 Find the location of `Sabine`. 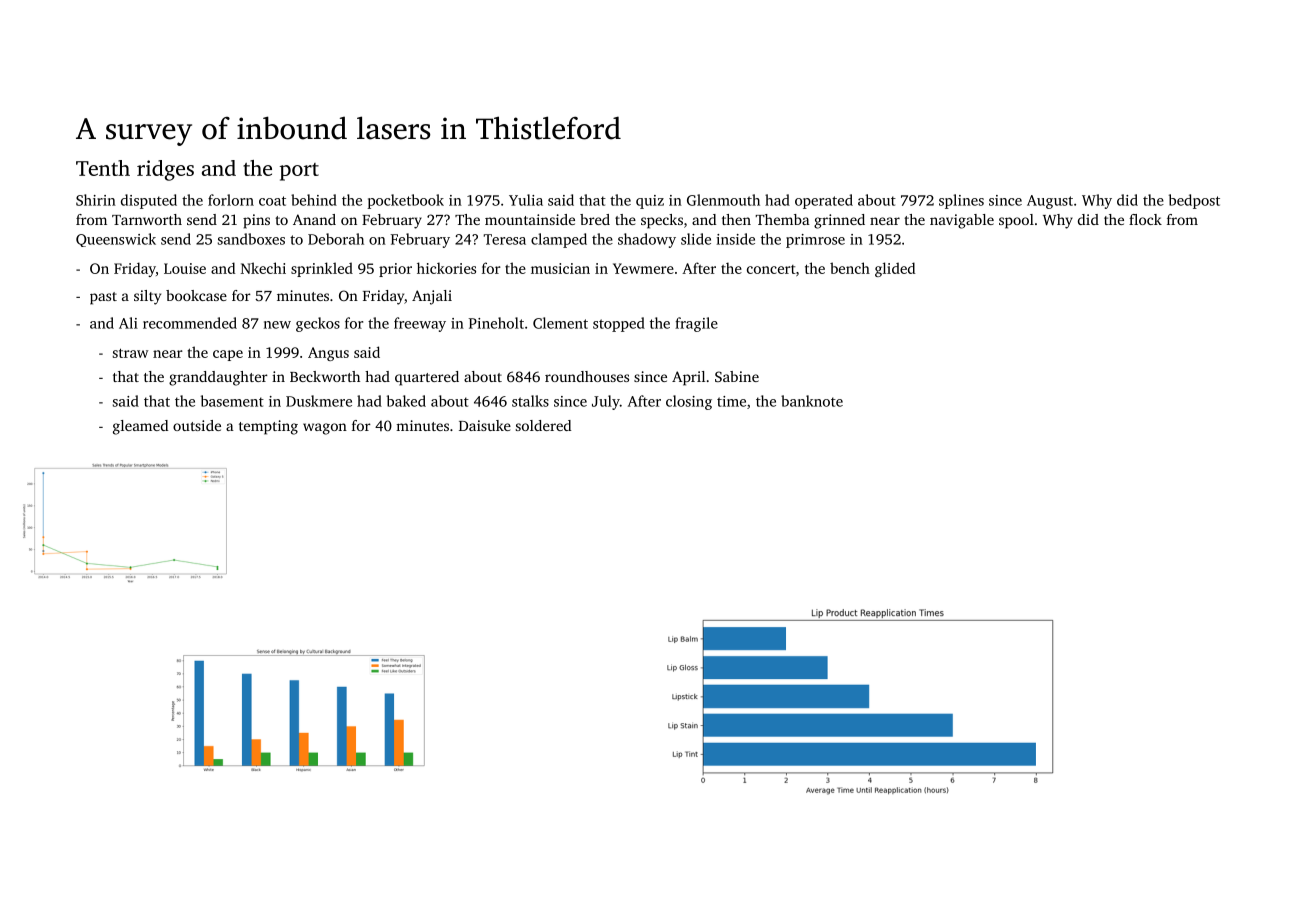

Sabine is located at coordinates (737, 376).
